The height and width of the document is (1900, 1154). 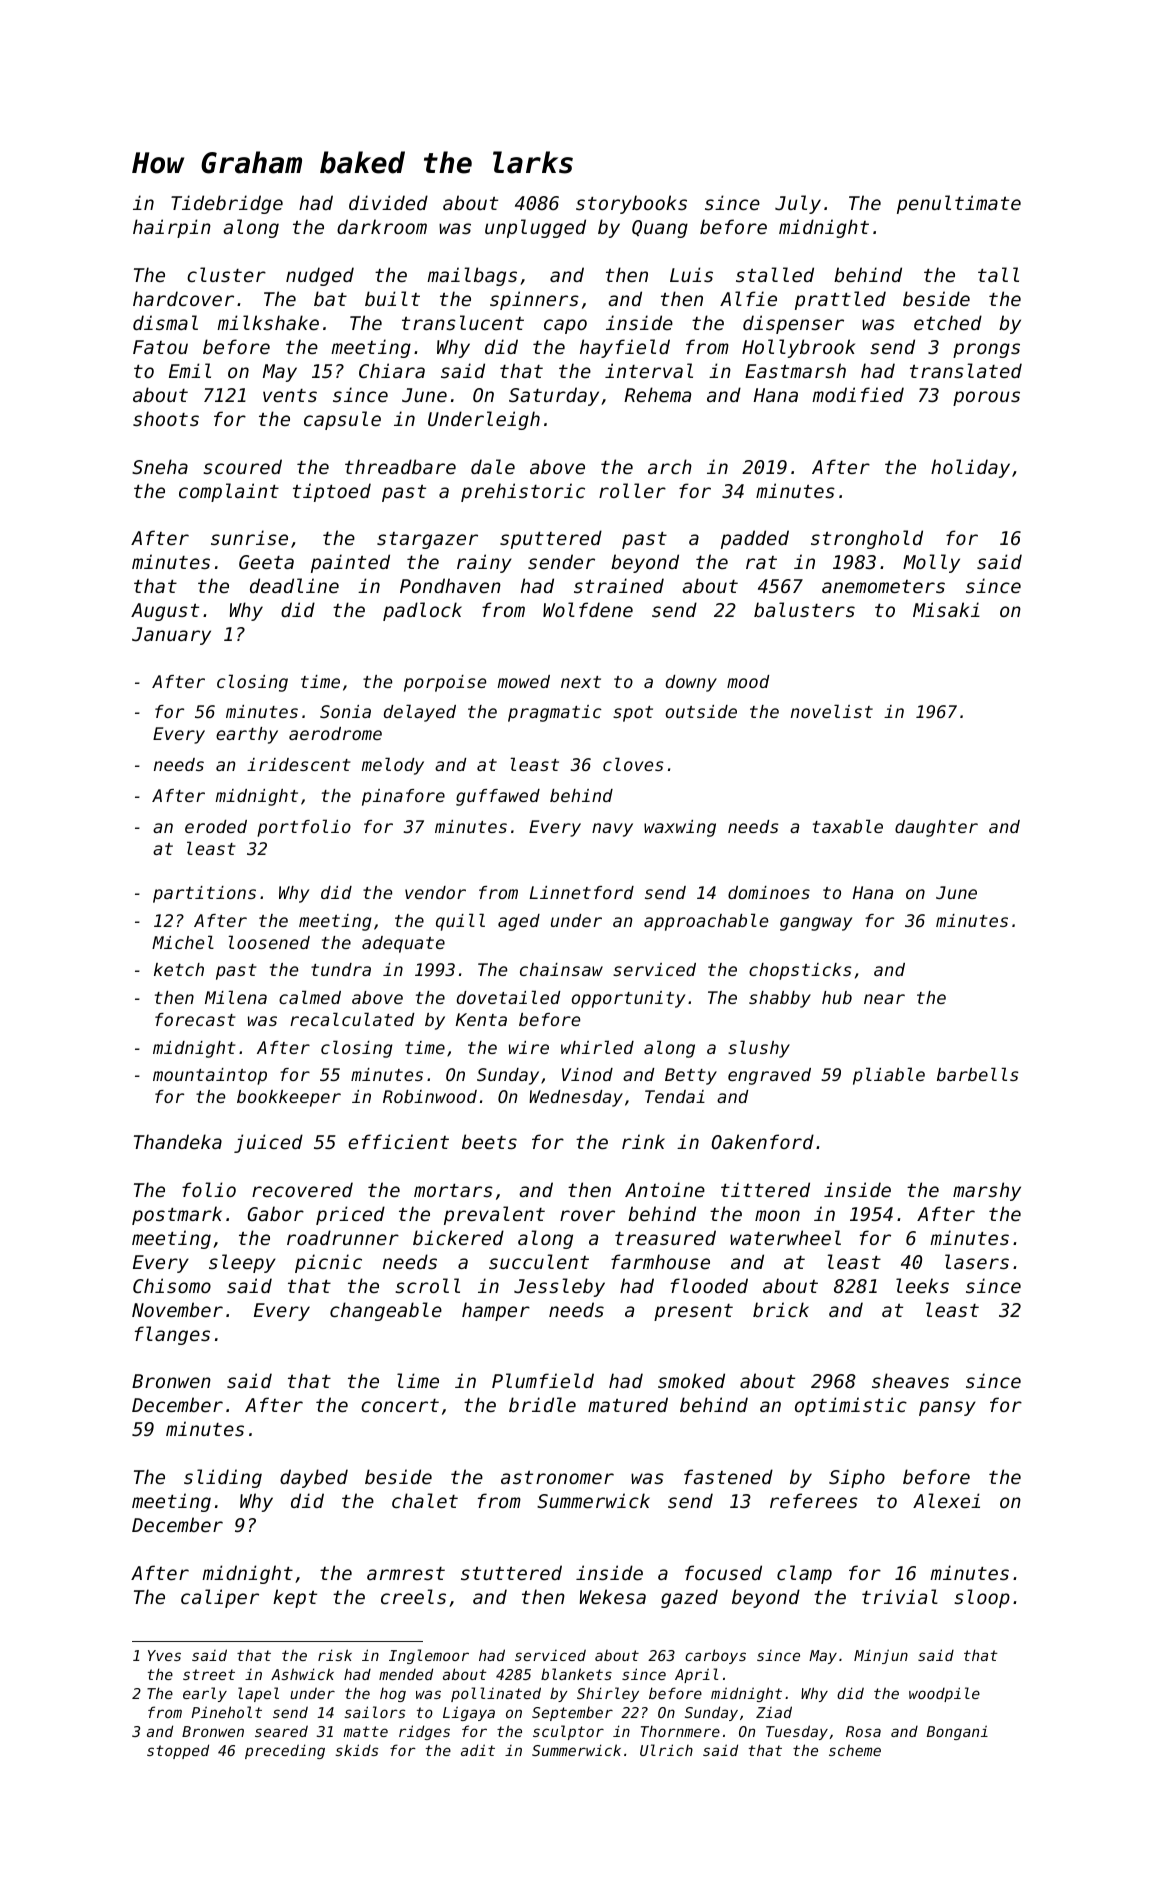 I want to click on Misaki, so click(x=946, y=609).
